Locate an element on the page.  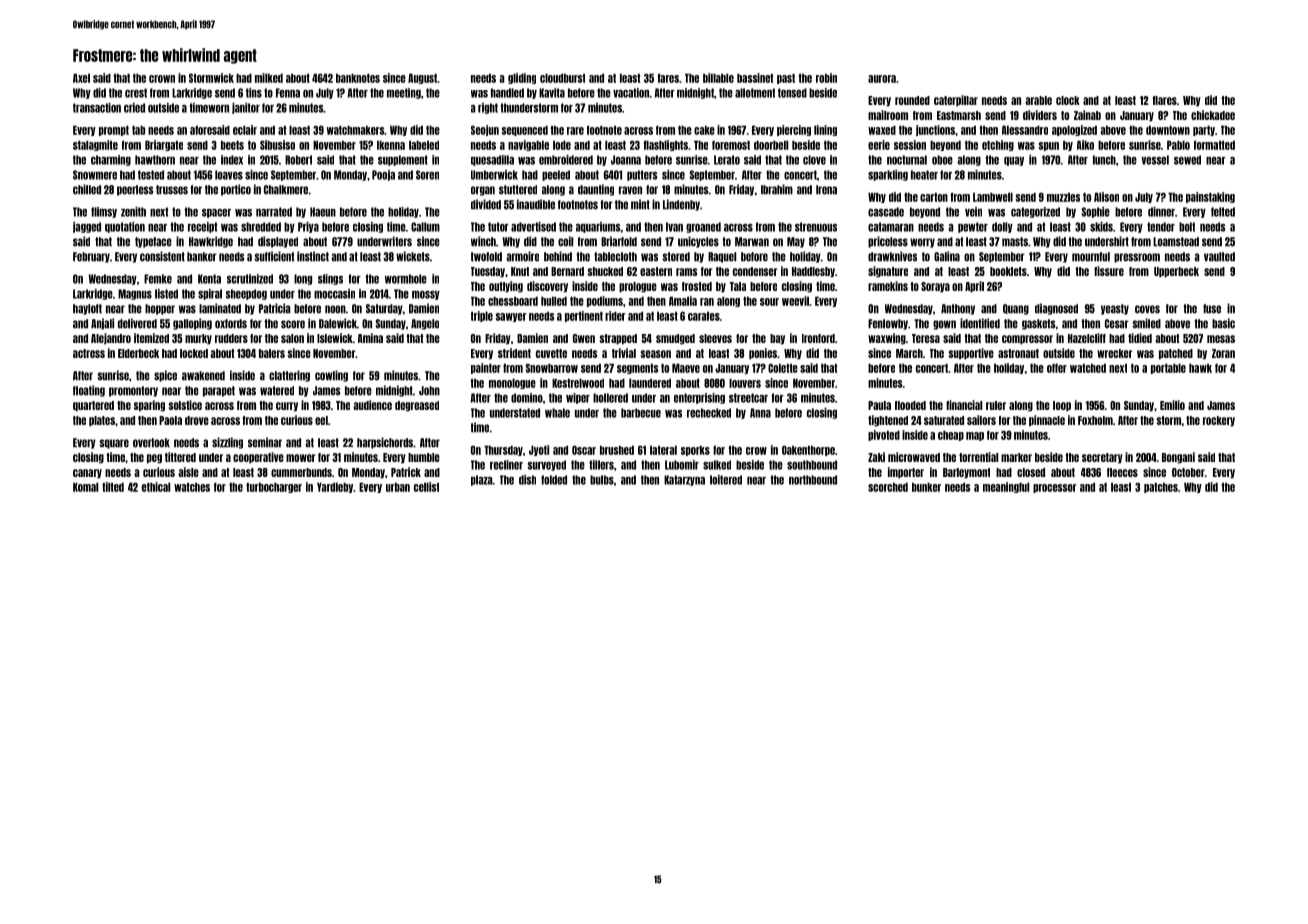
Axel is located at coordinates (81, 78).
